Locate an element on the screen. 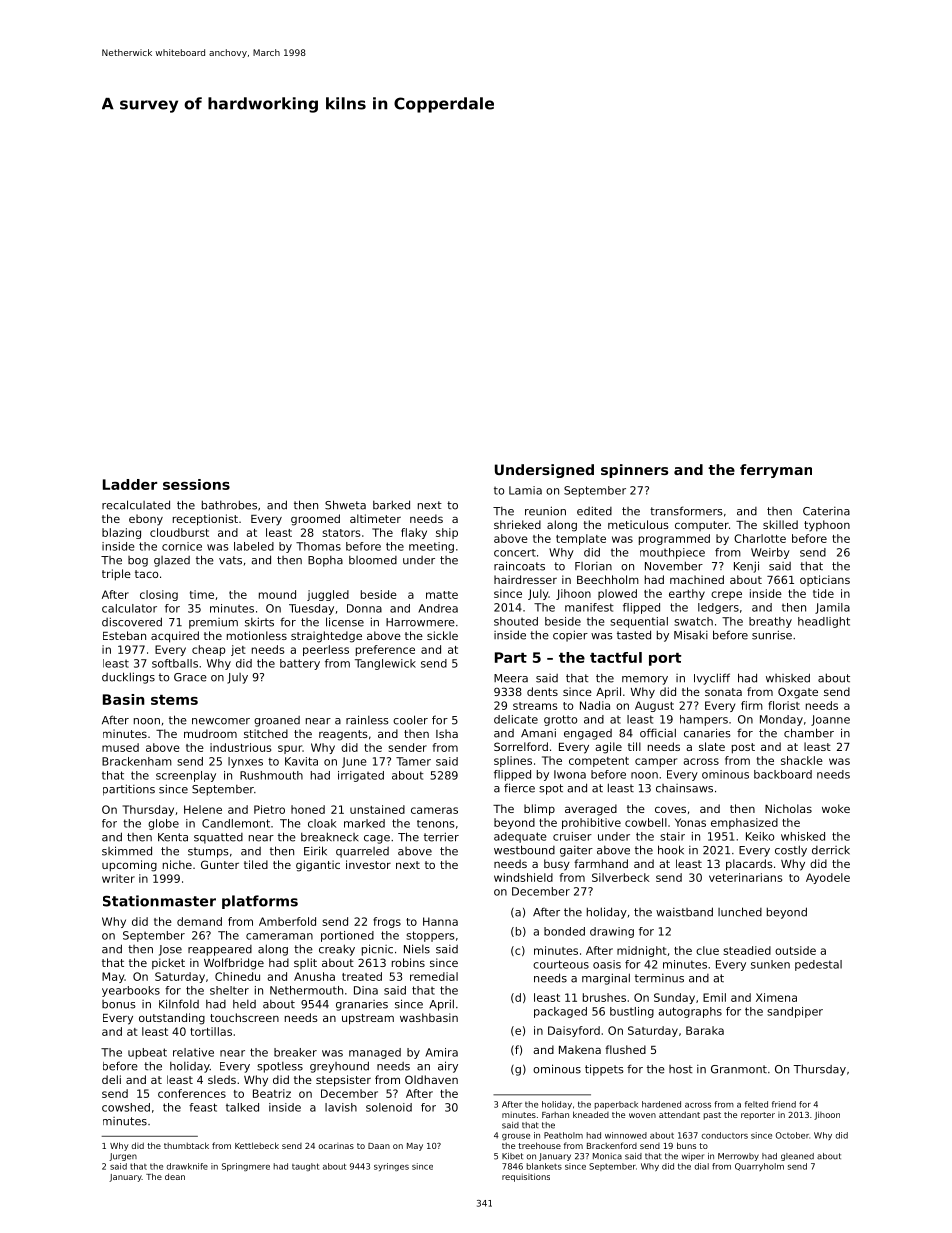 The height and width of the screenshot is (1233, 952). triple is located at coordinates (116, 575).
